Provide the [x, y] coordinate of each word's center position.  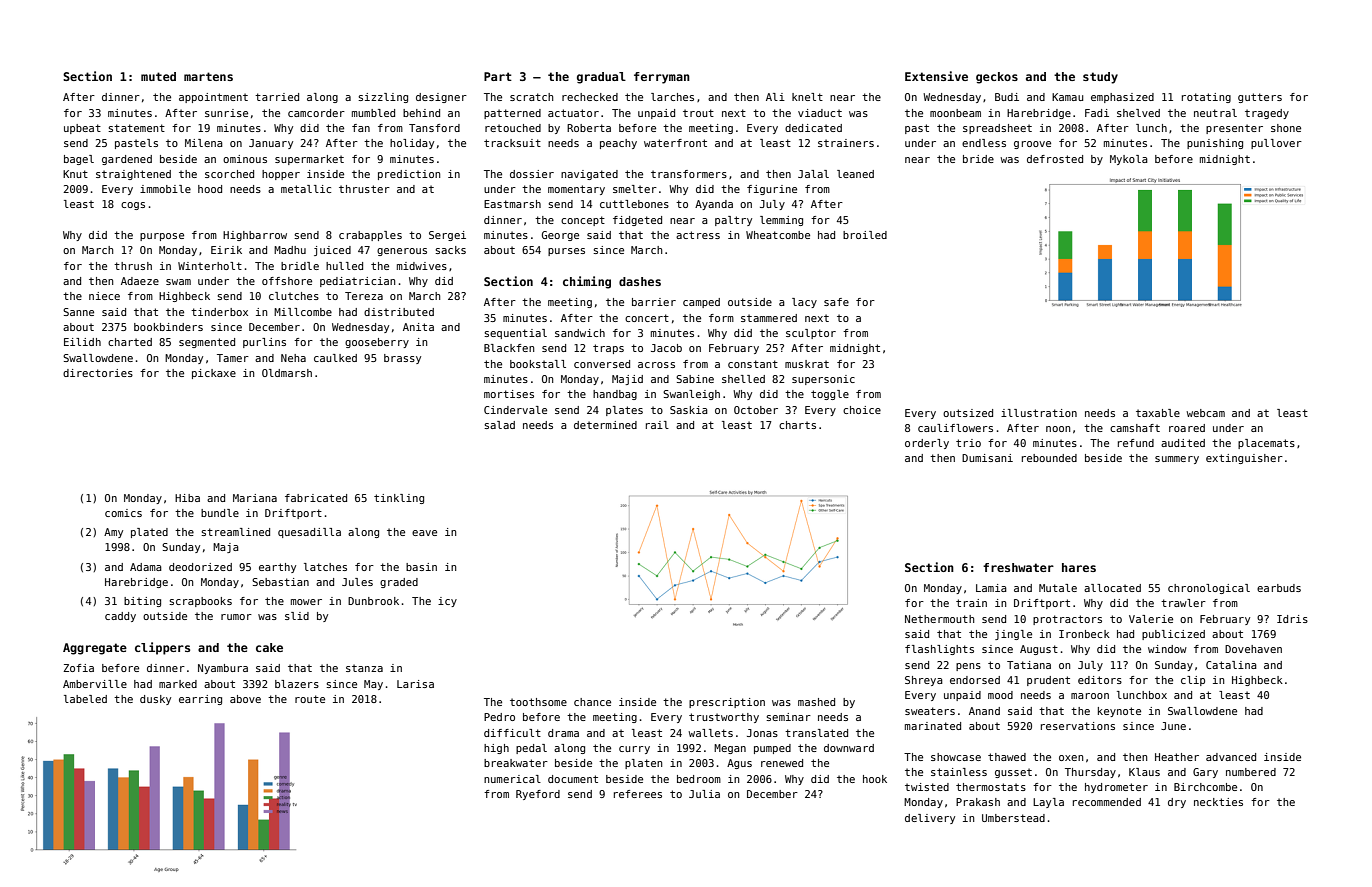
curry [634, 750]
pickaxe [214, 374]
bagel [79, 160]
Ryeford [538, 795]
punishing [1215, 144]
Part [498, 76]
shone [1286, 128]
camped [701, 303]
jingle [1013, 635]
